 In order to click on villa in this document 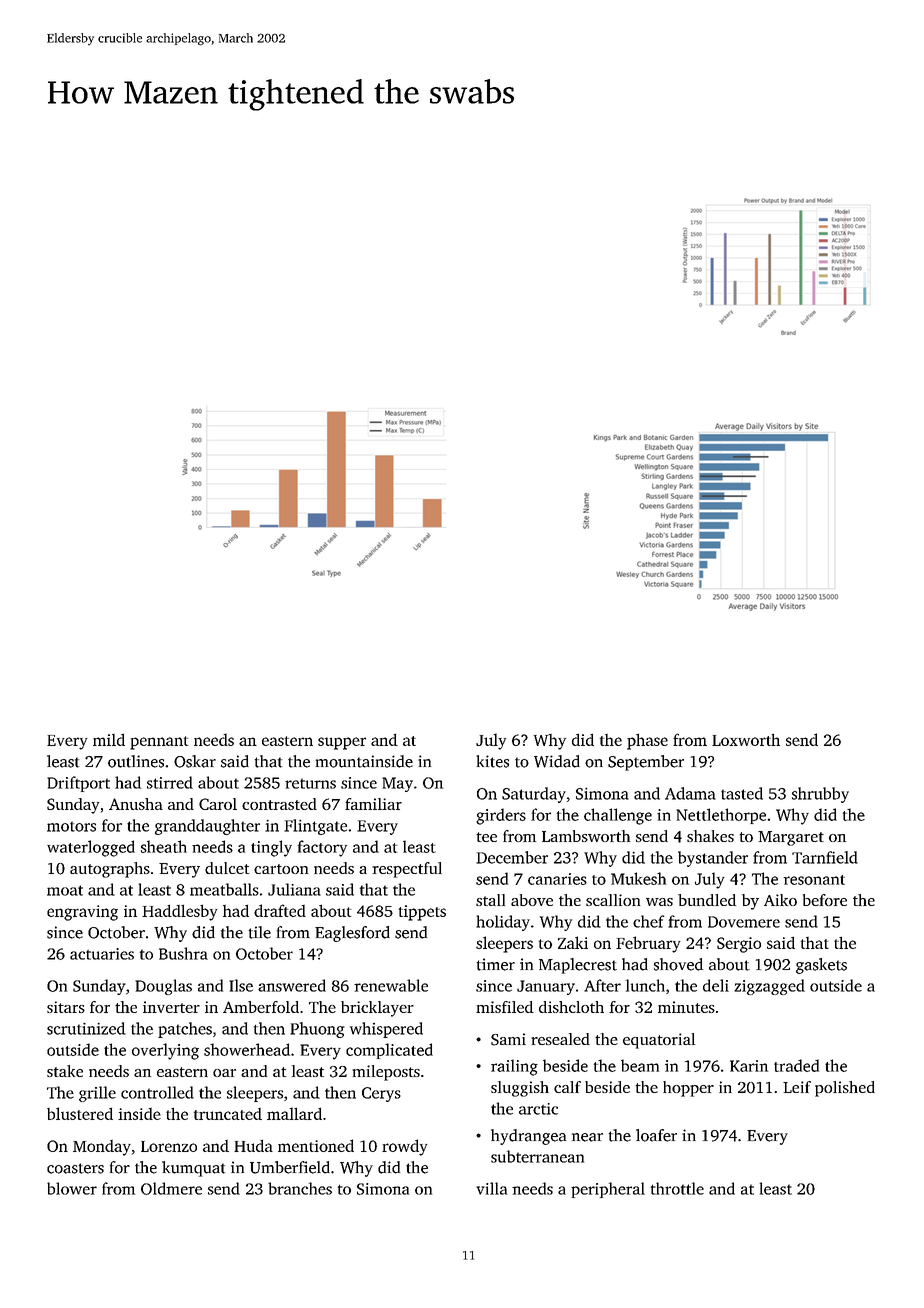, I will do `click(491, 1188)`.
